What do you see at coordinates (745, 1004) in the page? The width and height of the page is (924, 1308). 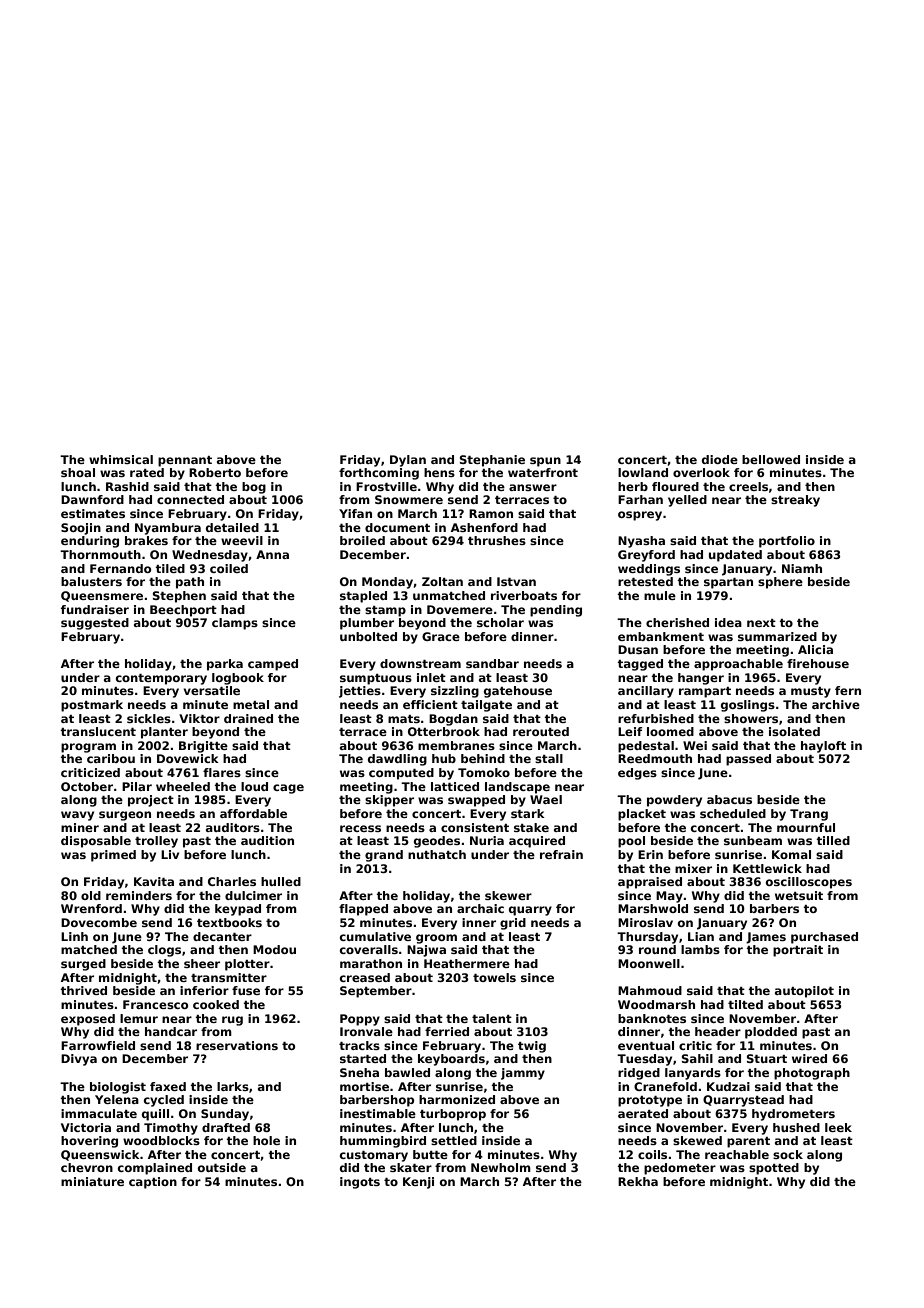 I see `tilted` at bounding box center [745, 1004].
